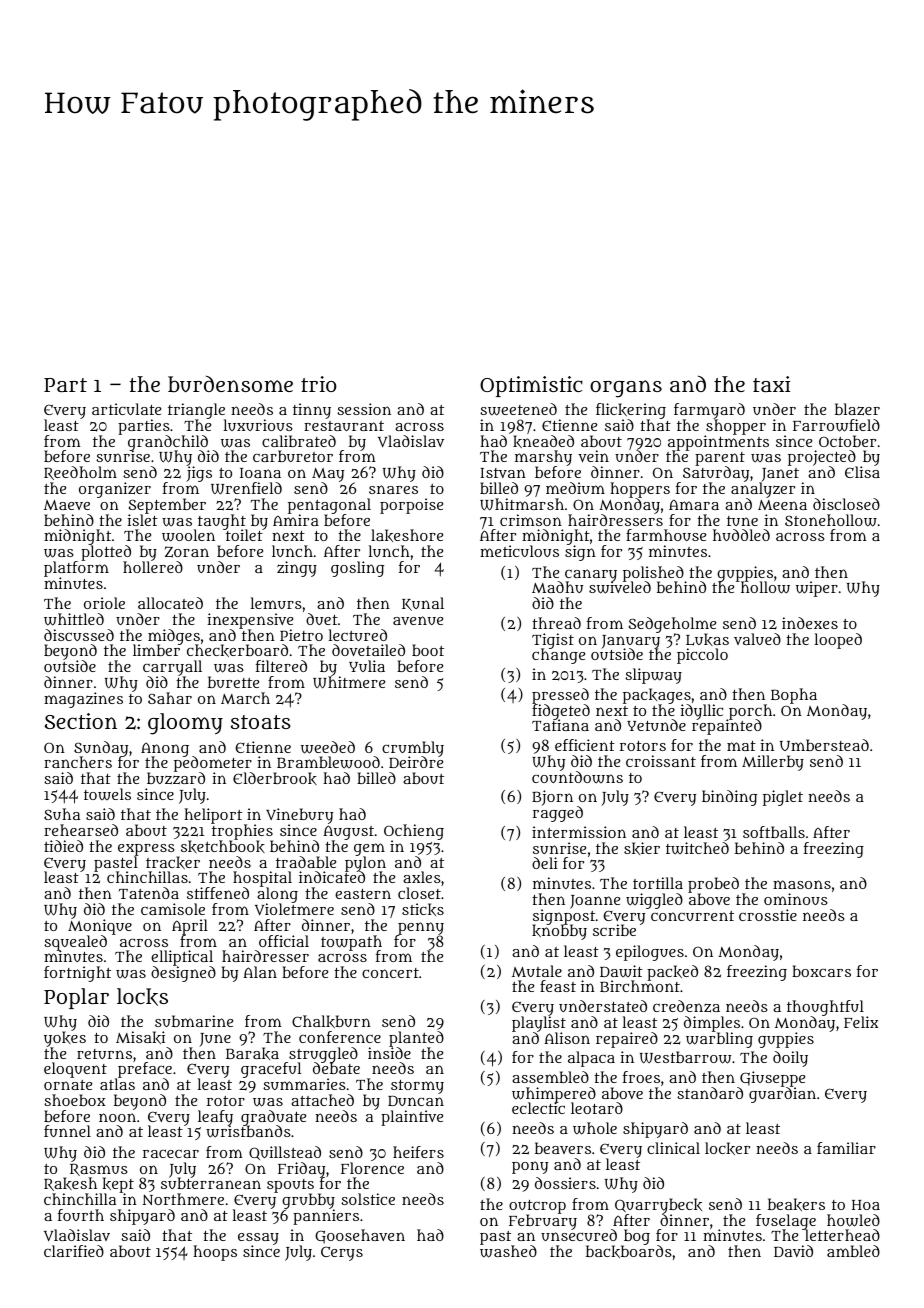  What do you see at coordinates (416, 1039) in the document?
I see `planted` at bounding box center [416, 1039].
